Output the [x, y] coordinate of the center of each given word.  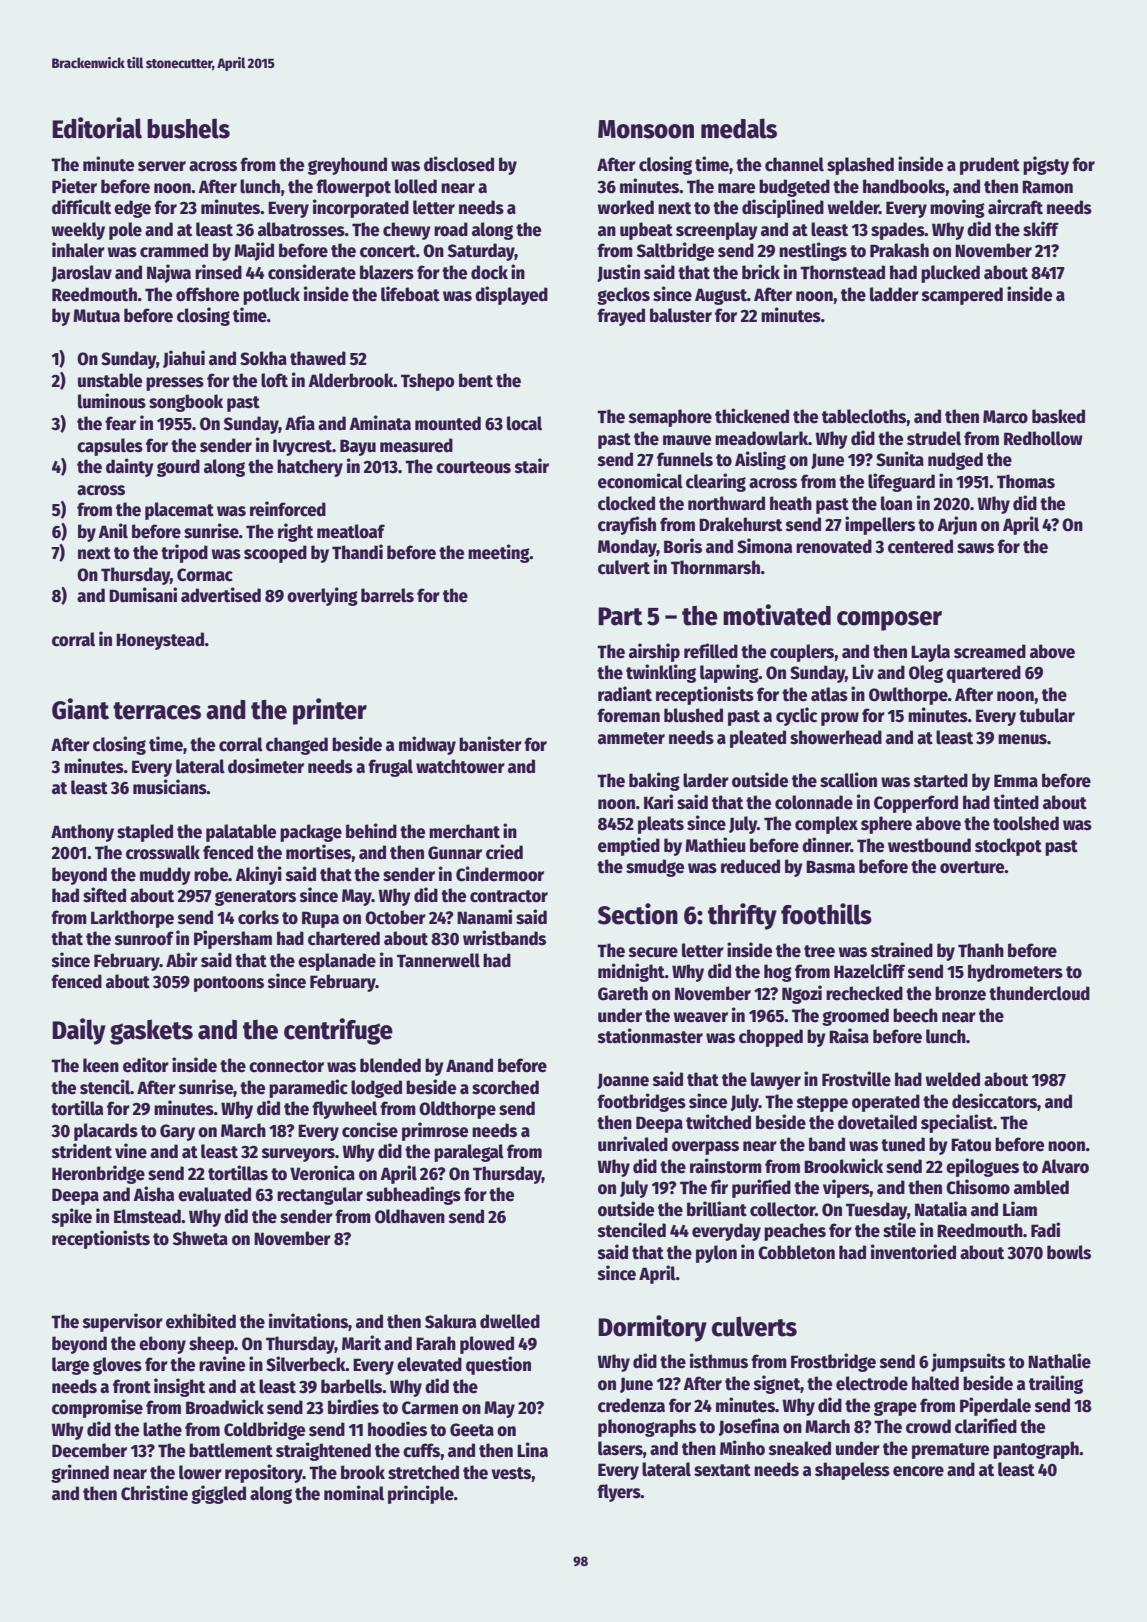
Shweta [200, 1238]
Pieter [74, 186]
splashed [860, 166]
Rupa [320, 919]
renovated [834, 546]
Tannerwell [438, 960]
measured [416, 445]
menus [1022, 739]
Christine [154, 1493]
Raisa [849, 1036]
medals [739, 128]
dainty [130, 467]
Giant [80, 709]
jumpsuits [968, 1362]
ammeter [631, 738]
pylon [716, 1254]
